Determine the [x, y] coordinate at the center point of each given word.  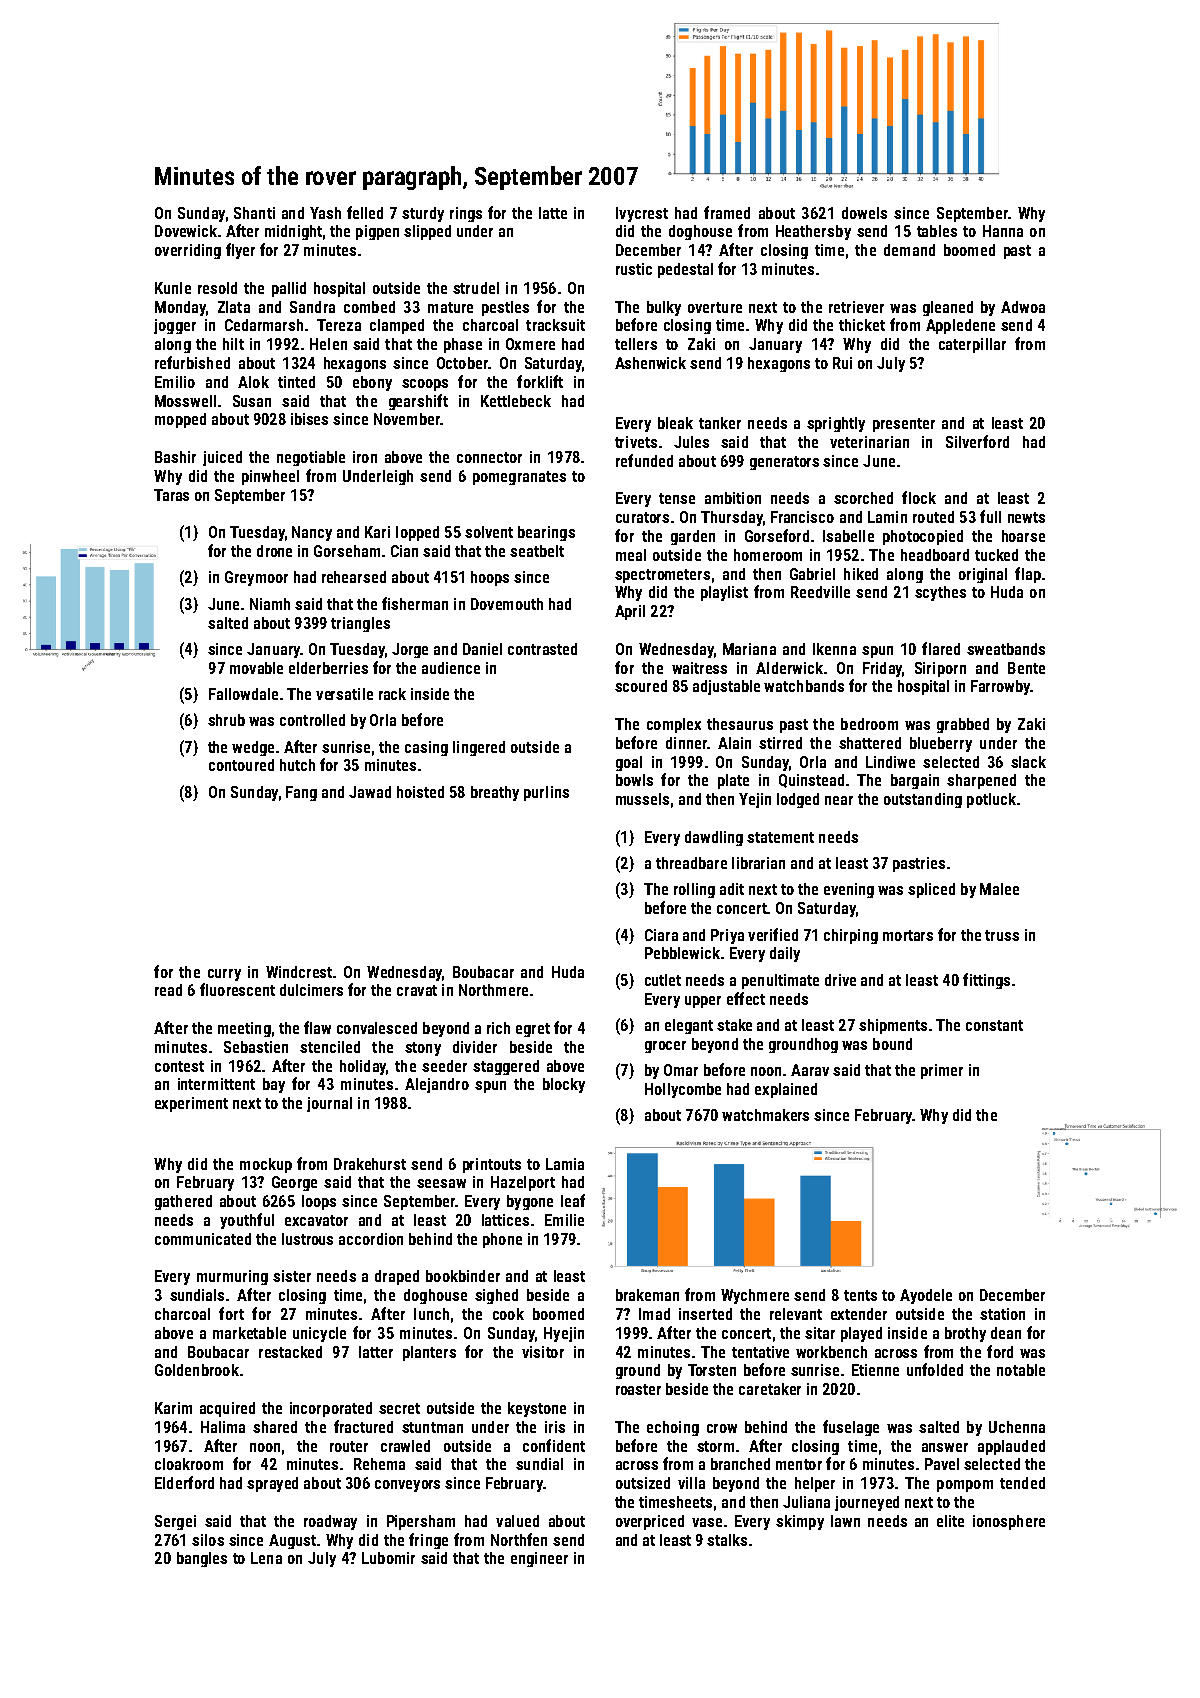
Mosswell [185, 401]
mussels [642, 799]
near [839, 800]
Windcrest [299, 972]
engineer [539, 1559]
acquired [227, 1409]
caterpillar [972, 345]
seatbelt [537, 551]
